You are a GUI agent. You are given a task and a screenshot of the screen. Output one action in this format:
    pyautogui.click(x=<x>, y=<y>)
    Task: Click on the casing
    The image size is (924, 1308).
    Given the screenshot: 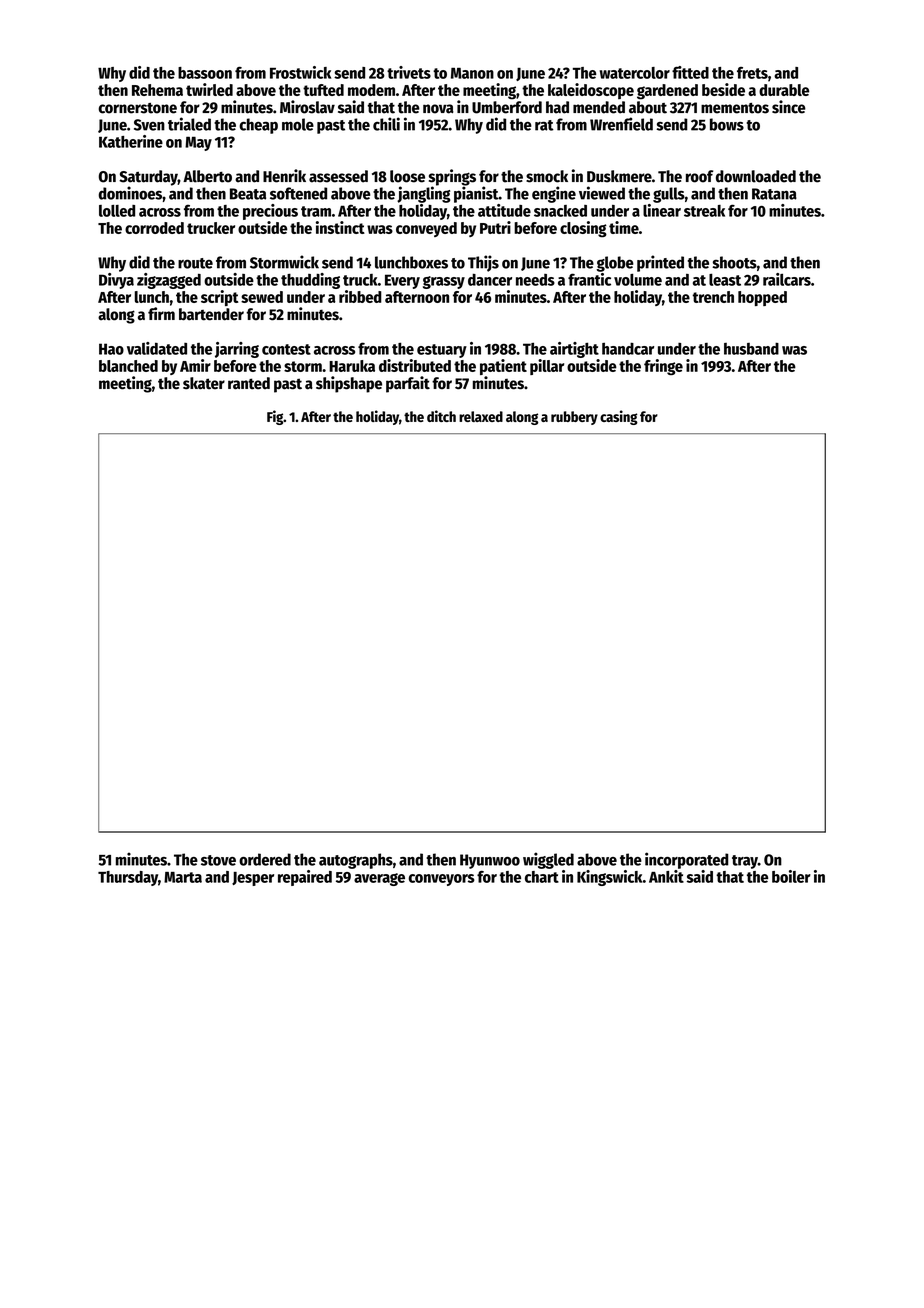 What is the action you would take?
    pyautogui.click(x=619, y=417)
